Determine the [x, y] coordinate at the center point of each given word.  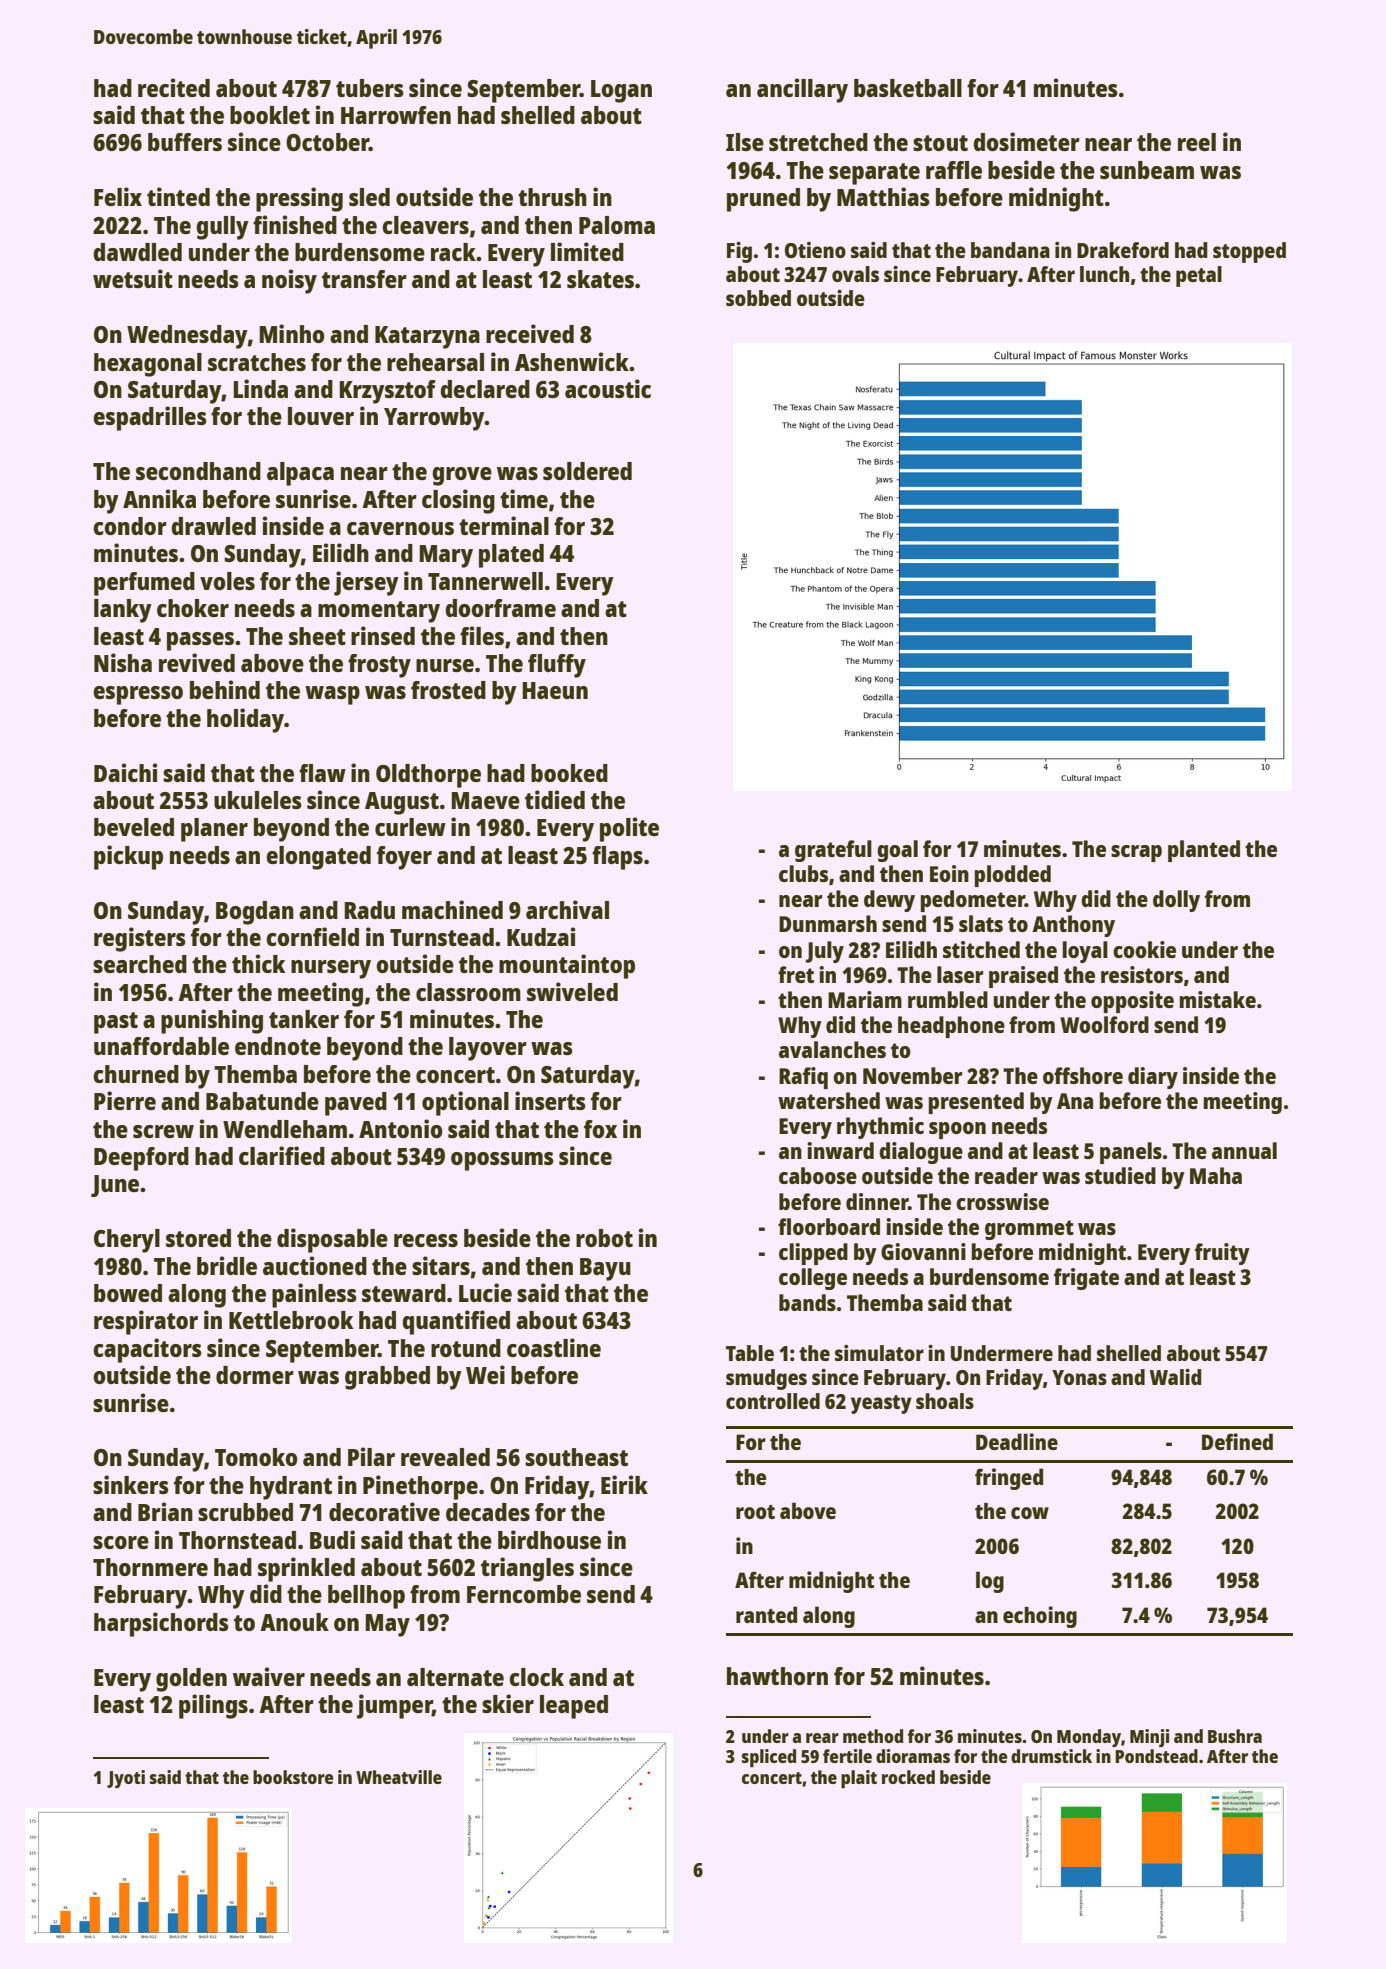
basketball [908, 88]
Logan [621, 91]
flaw [322, 773]
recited [174, 87]
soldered [587, 471]
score [121, 1542]
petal [1199, 276]
